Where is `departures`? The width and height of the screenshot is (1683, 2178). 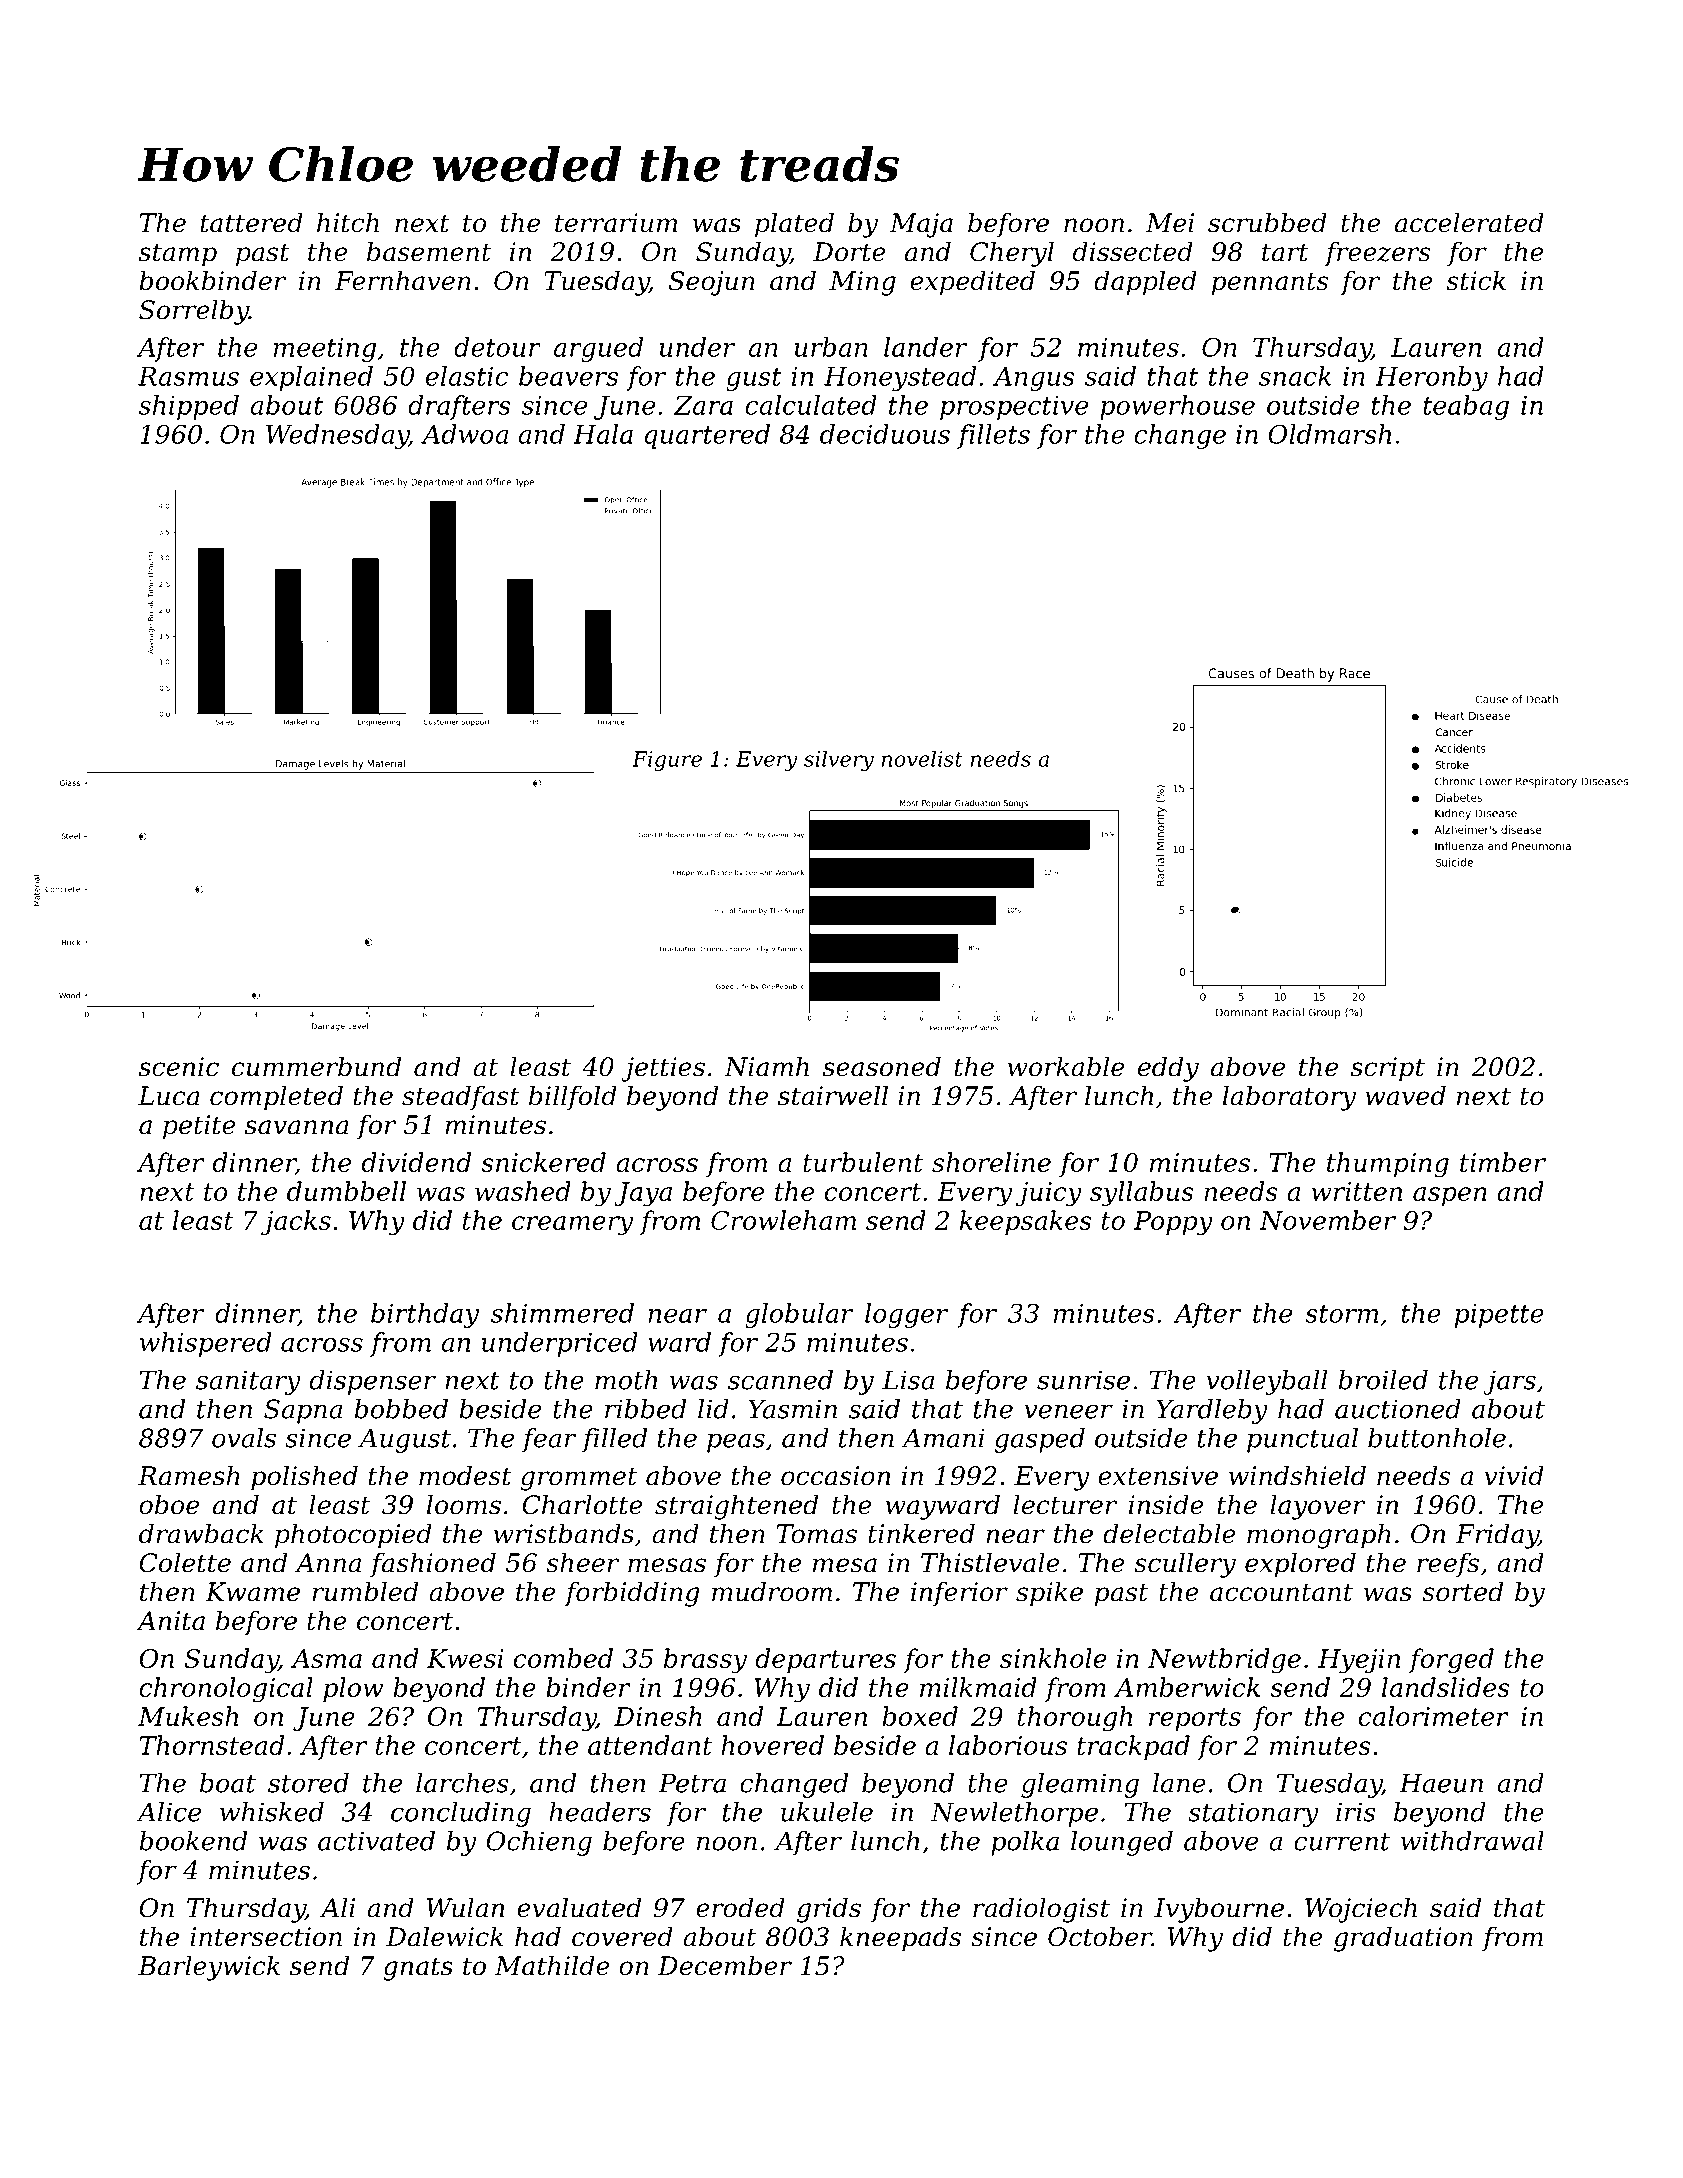 departures is located at coordinates (825, 1660).
